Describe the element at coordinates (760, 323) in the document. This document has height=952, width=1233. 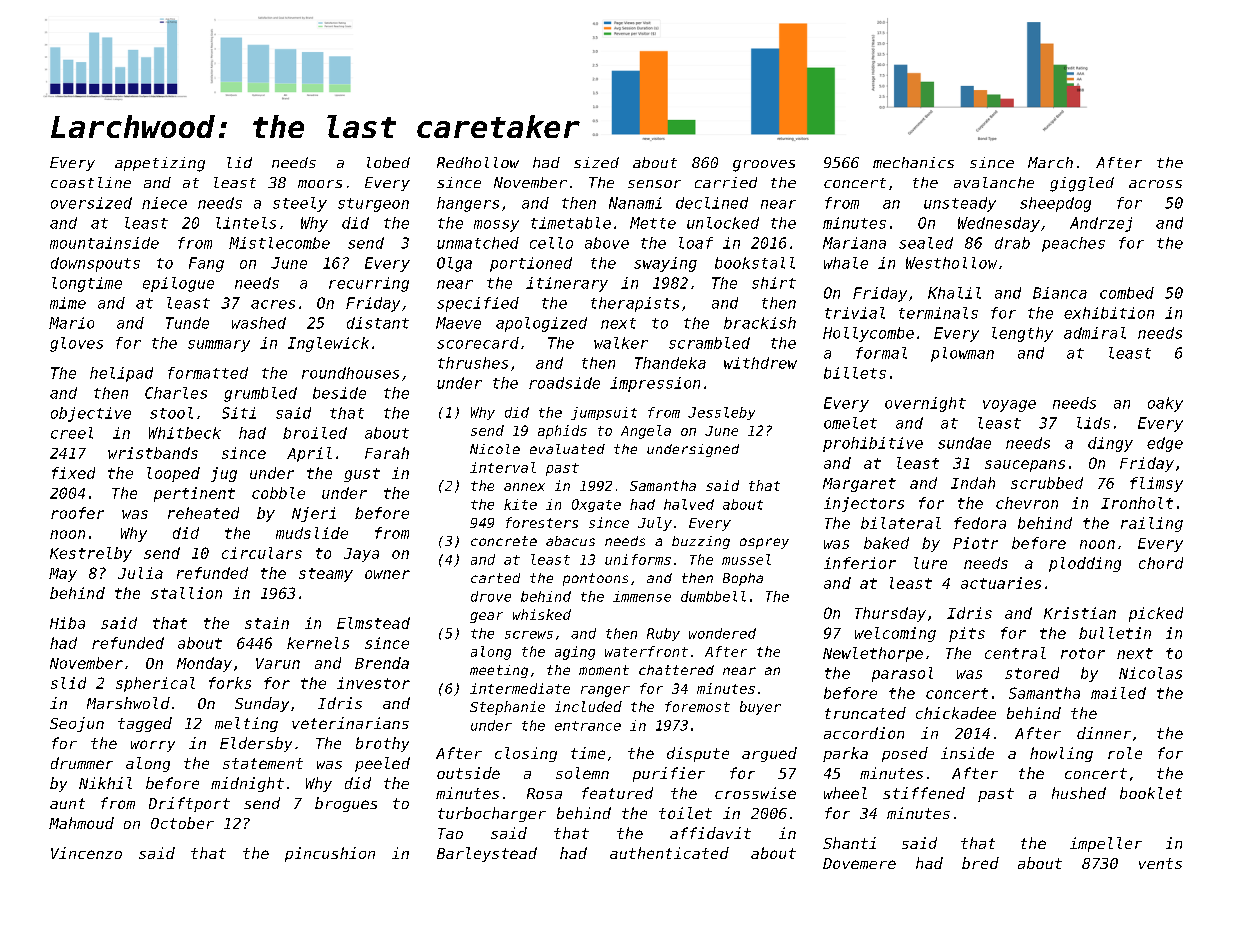
I see `brackish` at that location.
